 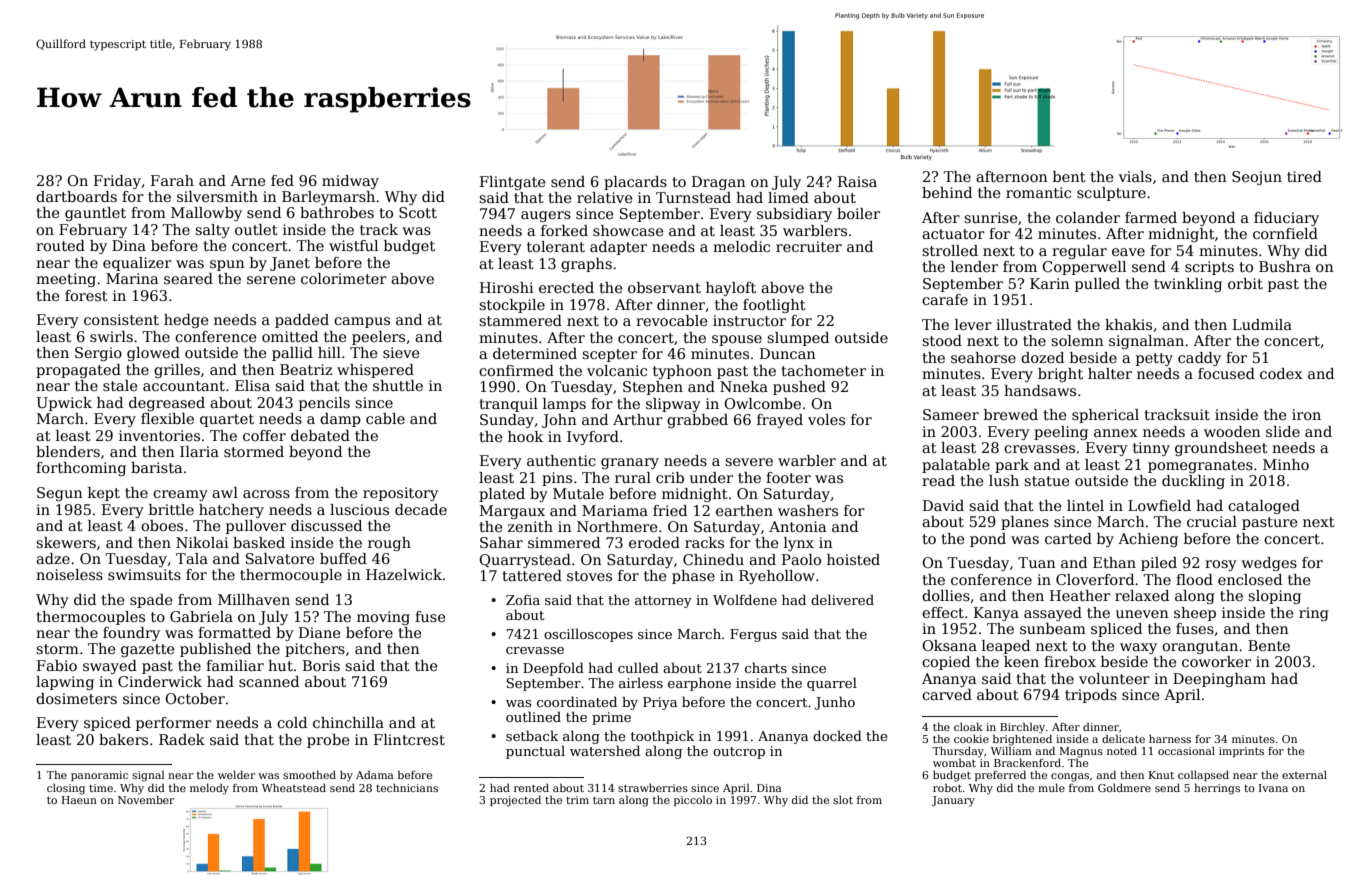 I want to click on Goldmere, so click(x=1124, y=787).
